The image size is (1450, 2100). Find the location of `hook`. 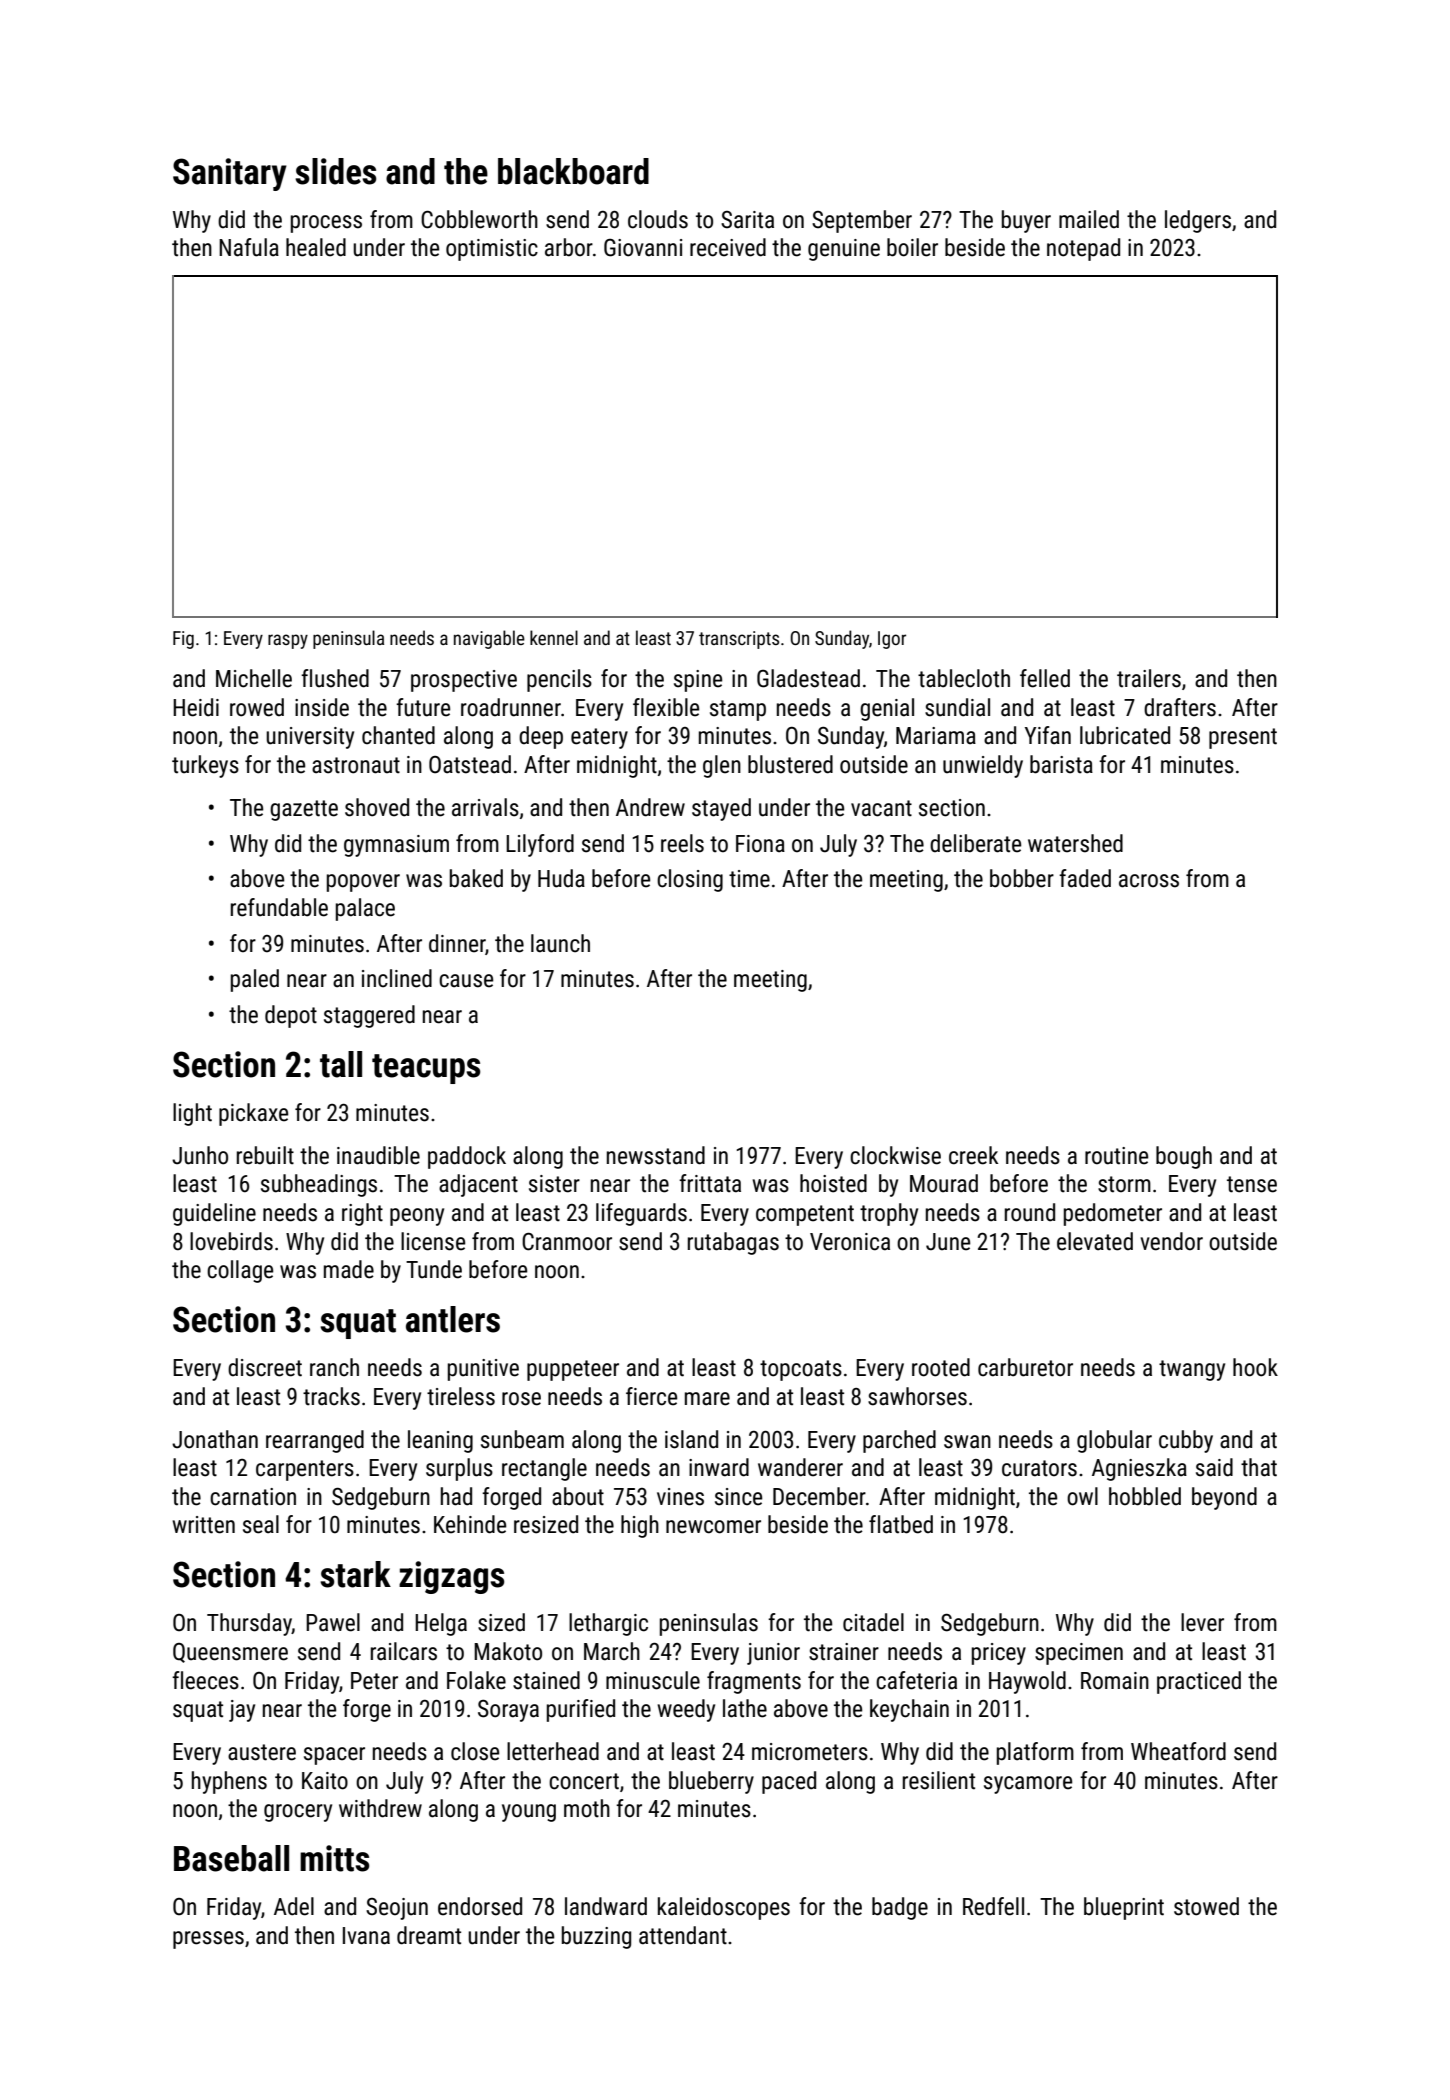

hook is located at coordinates (1255, 1367).
